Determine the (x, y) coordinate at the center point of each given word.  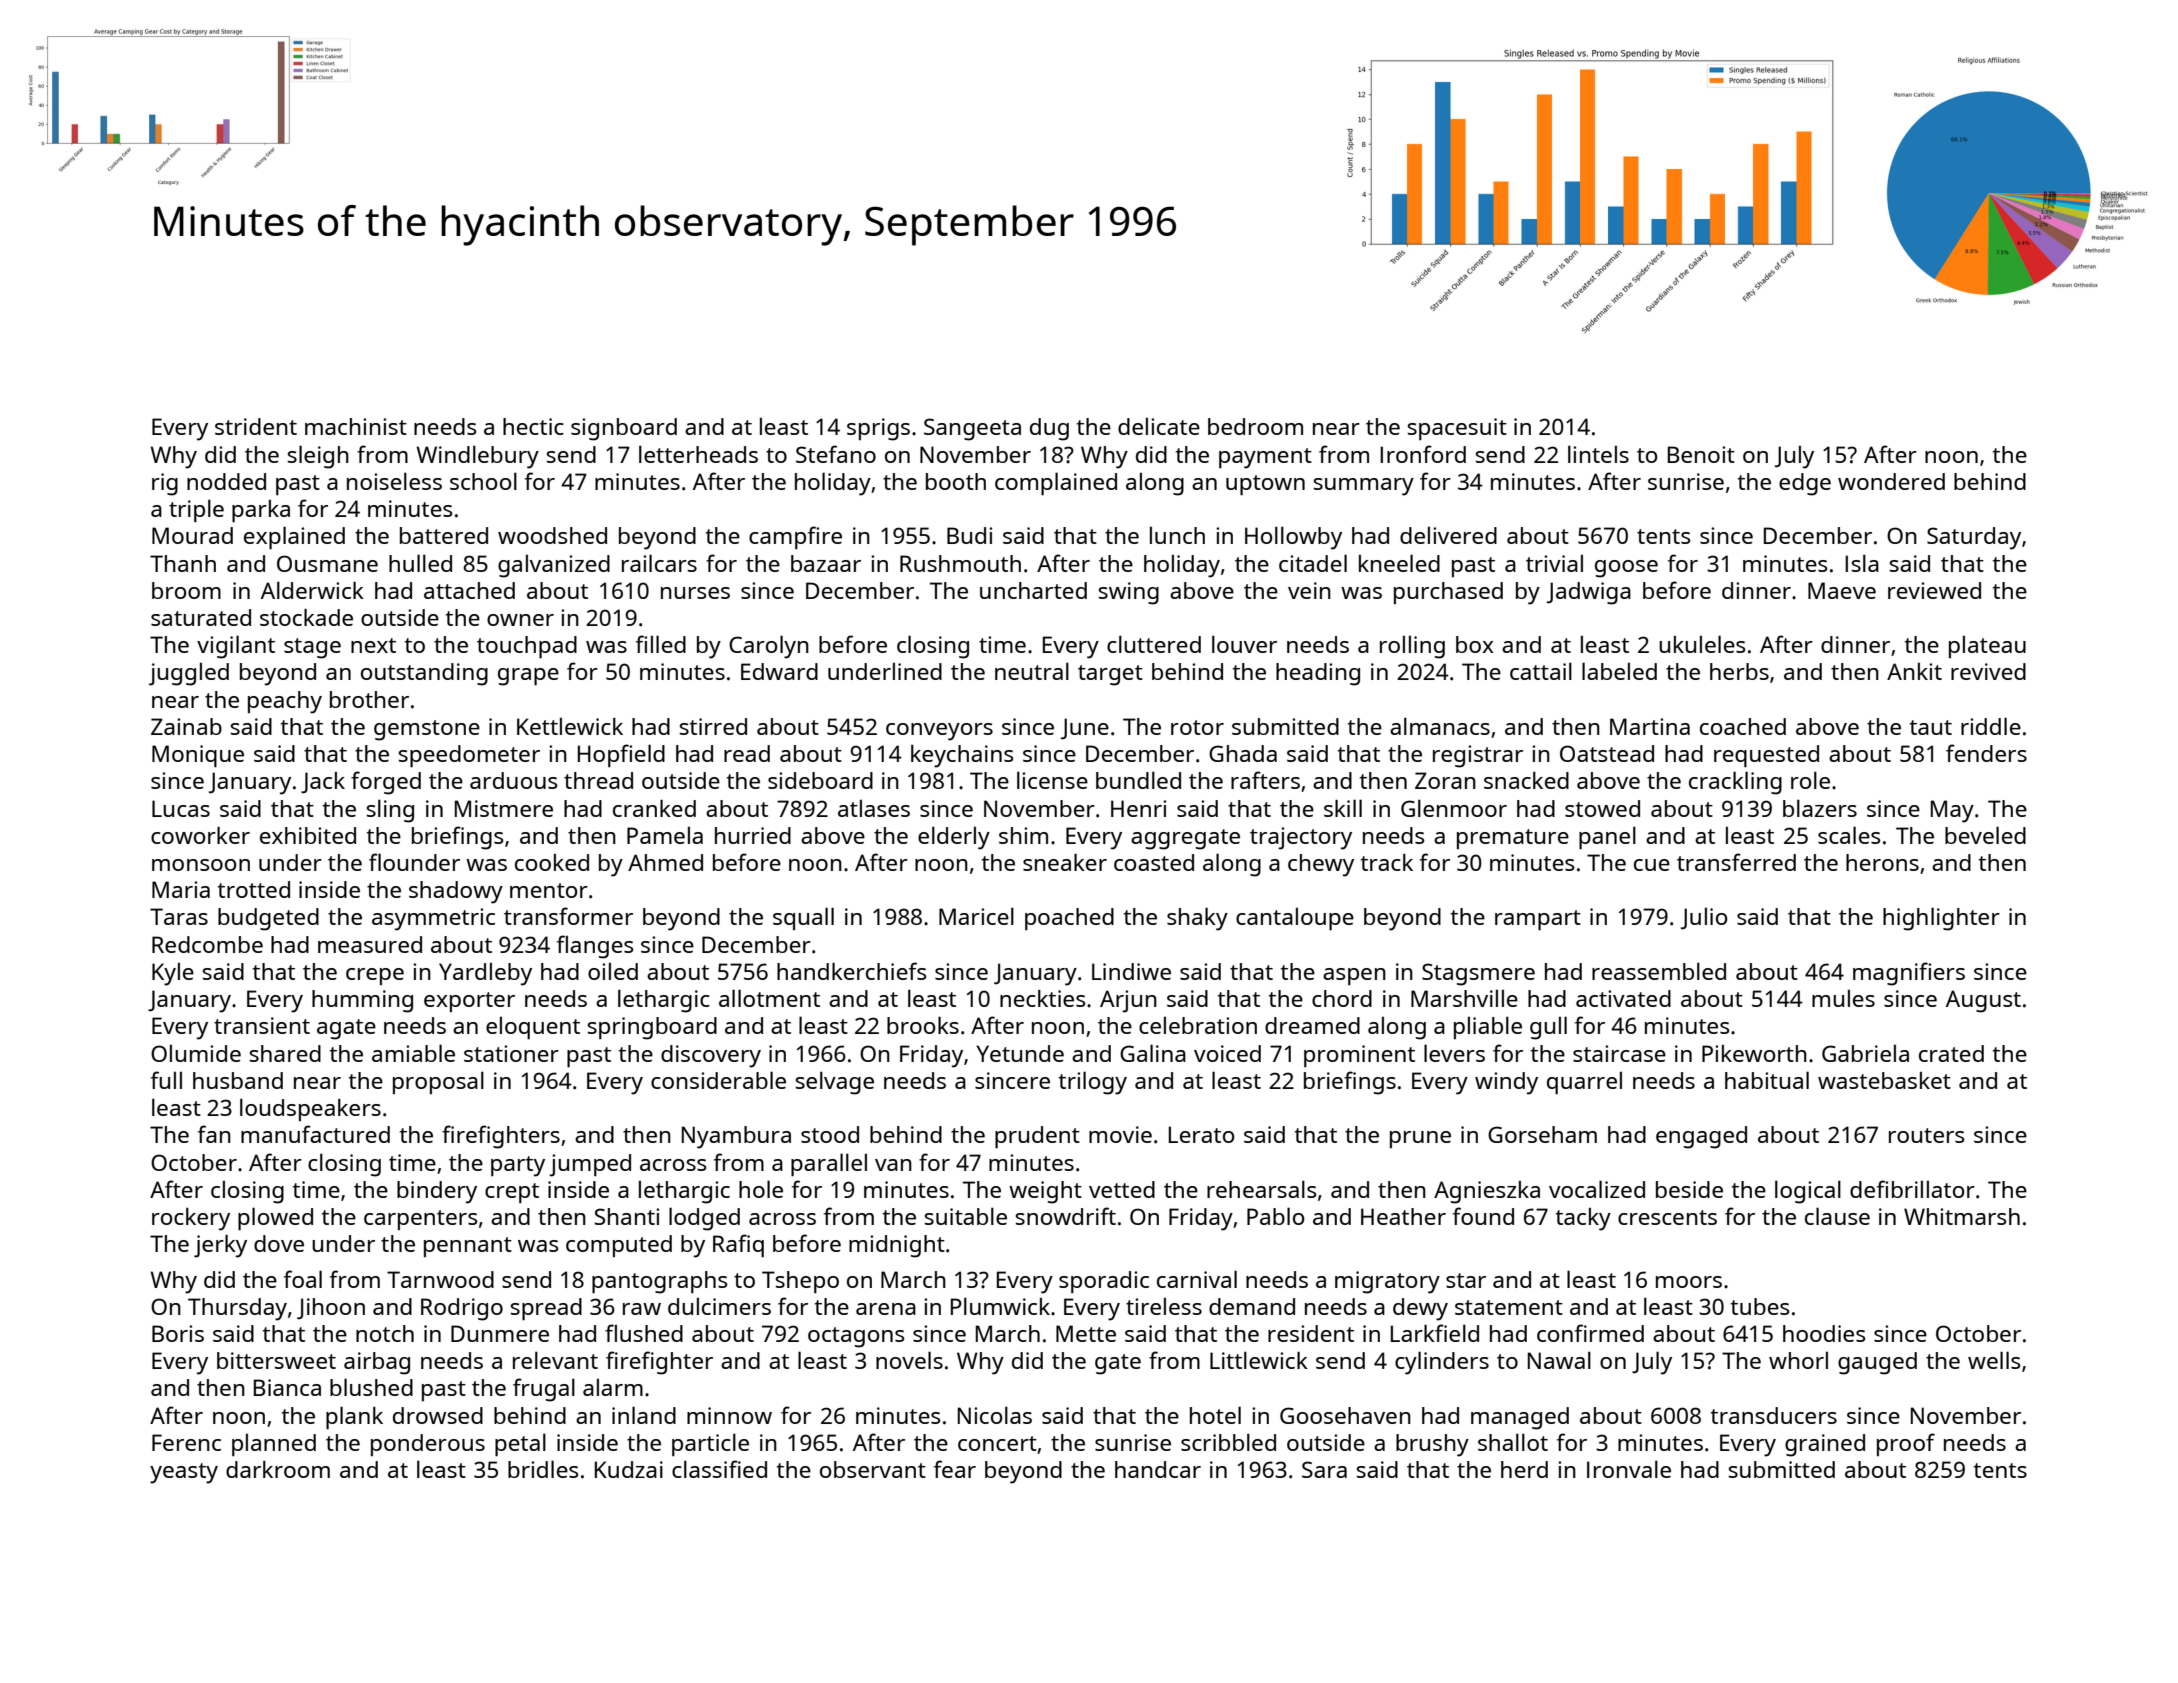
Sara (1324, 1469)
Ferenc (186, 1442)
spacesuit (1457, 429)
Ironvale (1629, 1469)
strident (256, 426)
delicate (1159, 426)
